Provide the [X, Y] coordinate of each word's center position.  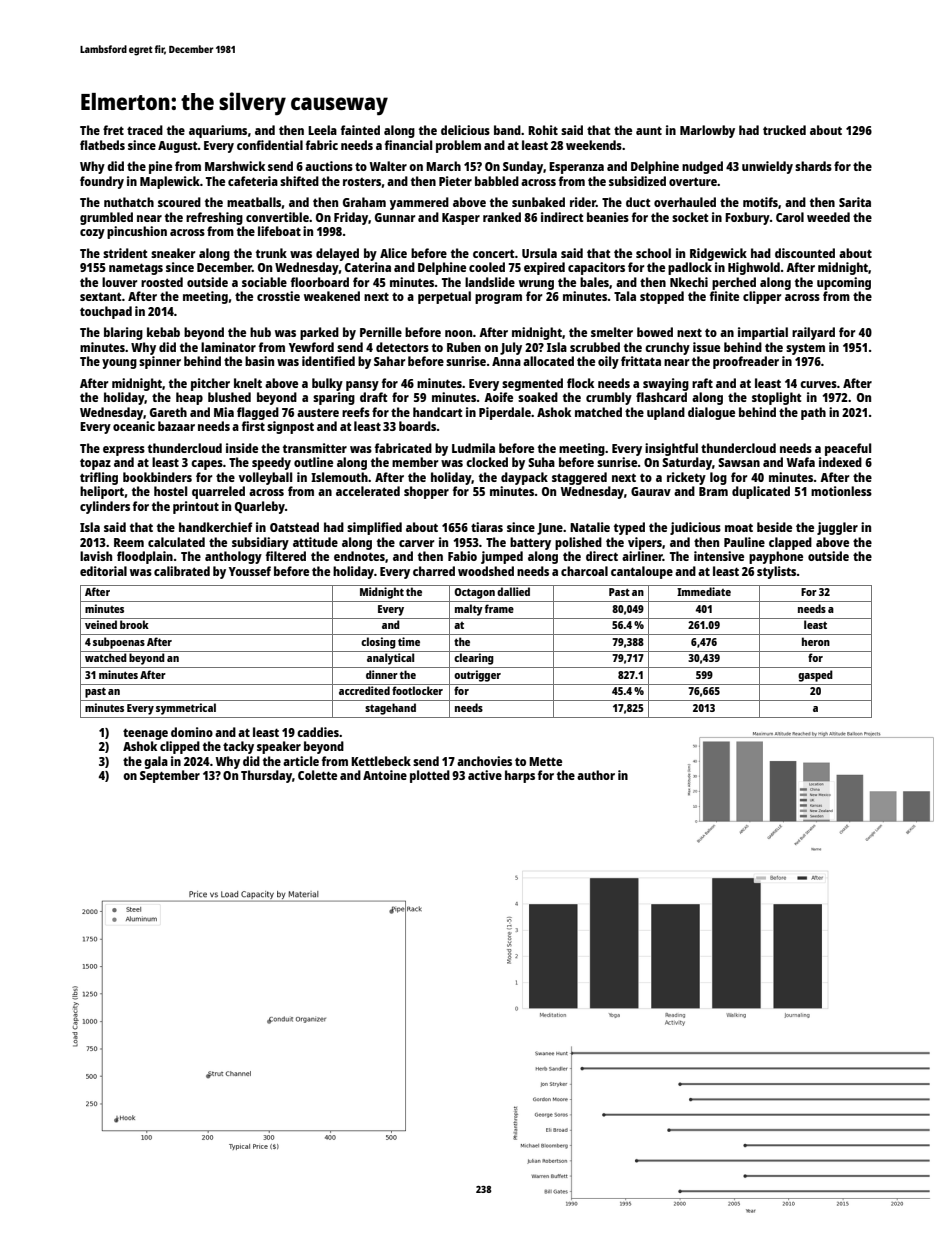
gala [156, 762]
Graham [364, 202]
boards [418, 426]
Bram [713, 491]
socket [690, 217]
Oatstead [294, 527]
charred [434, 571]
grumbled [106, 218]
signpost [290, 427]
